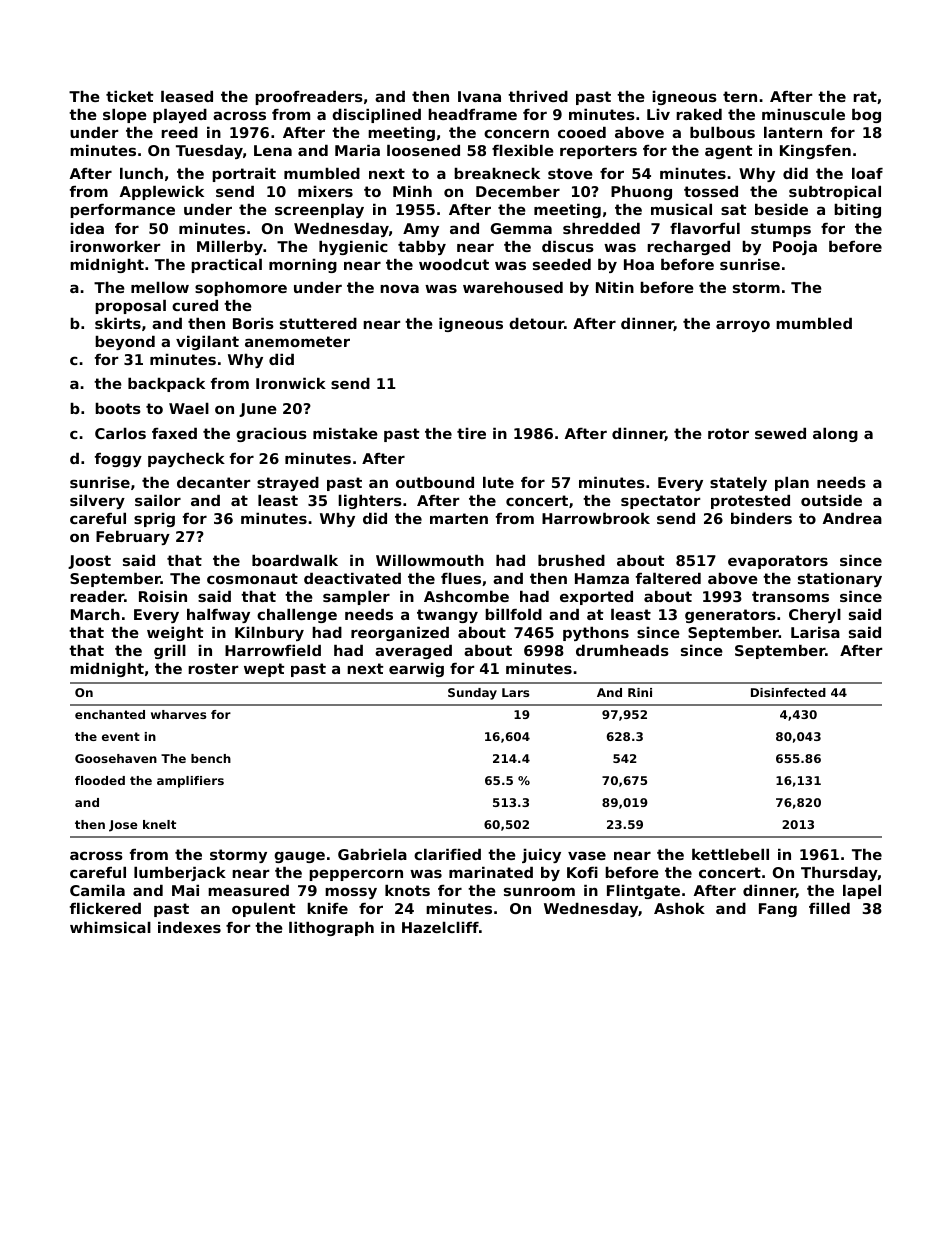 The width and height of the screenshot is (952, 1233). I want to click on lunch, so click(141, 173).
